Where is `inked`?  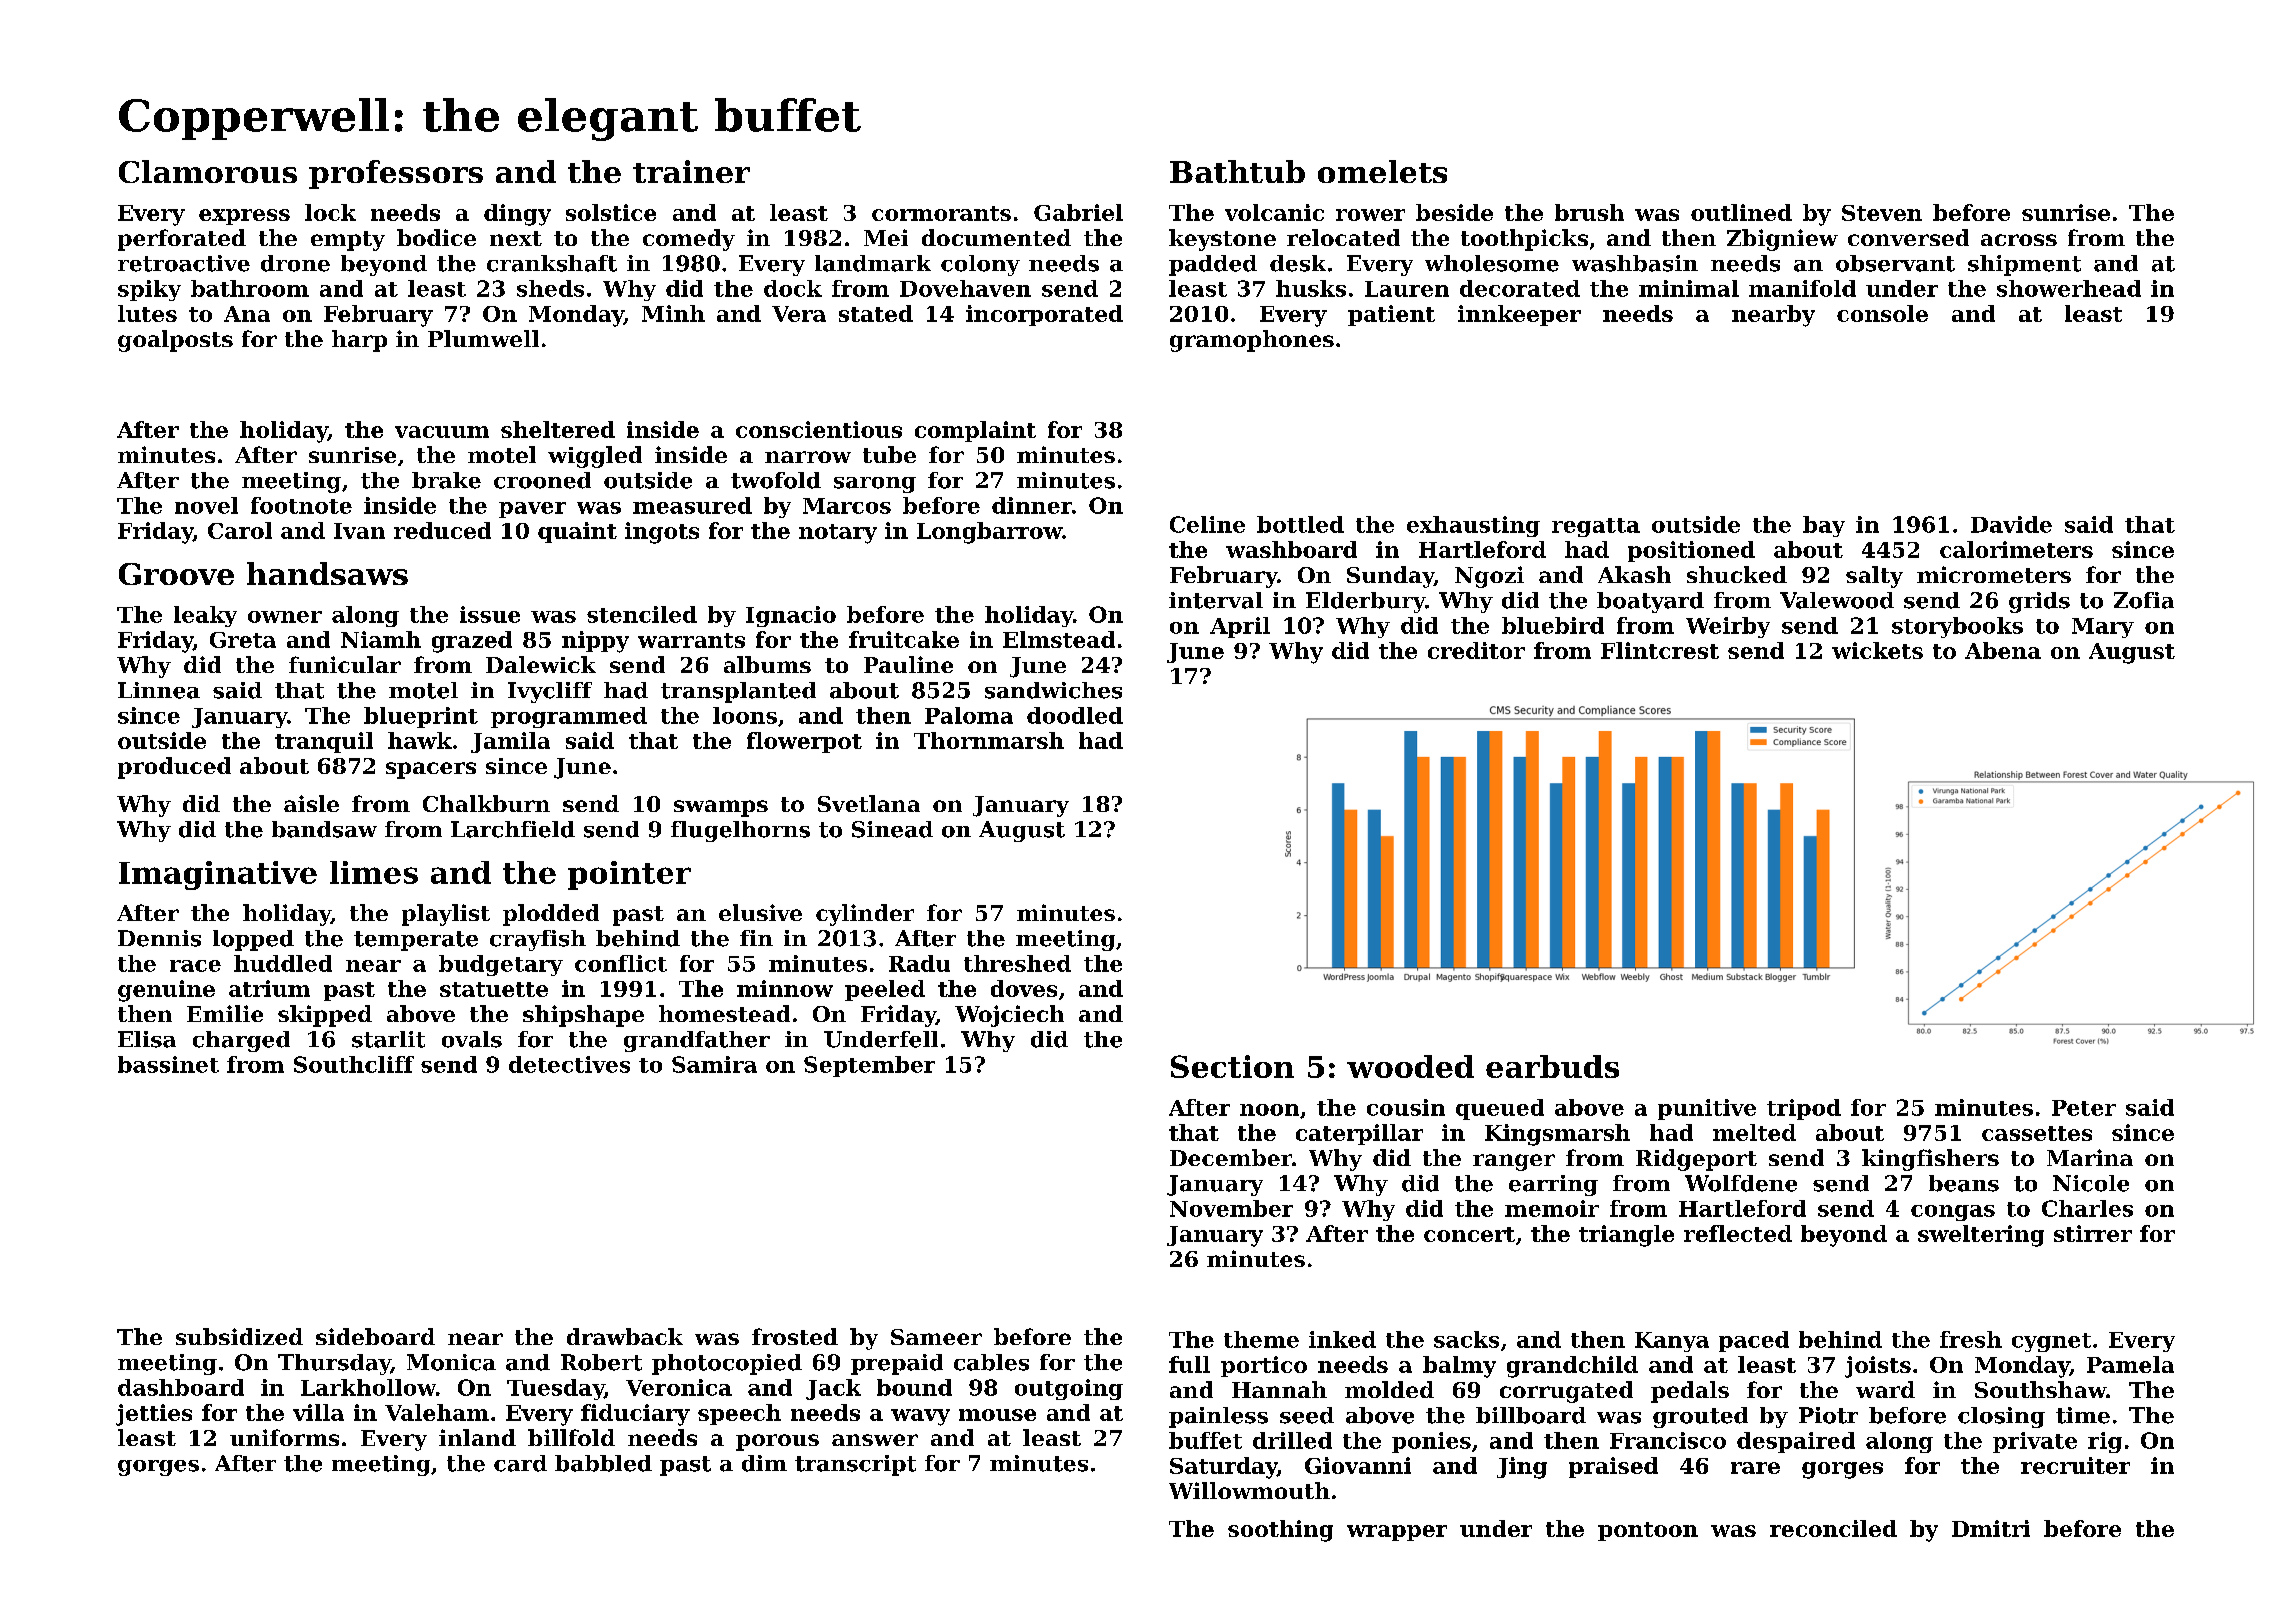 inked is located at coordinates (1342, 1339).
